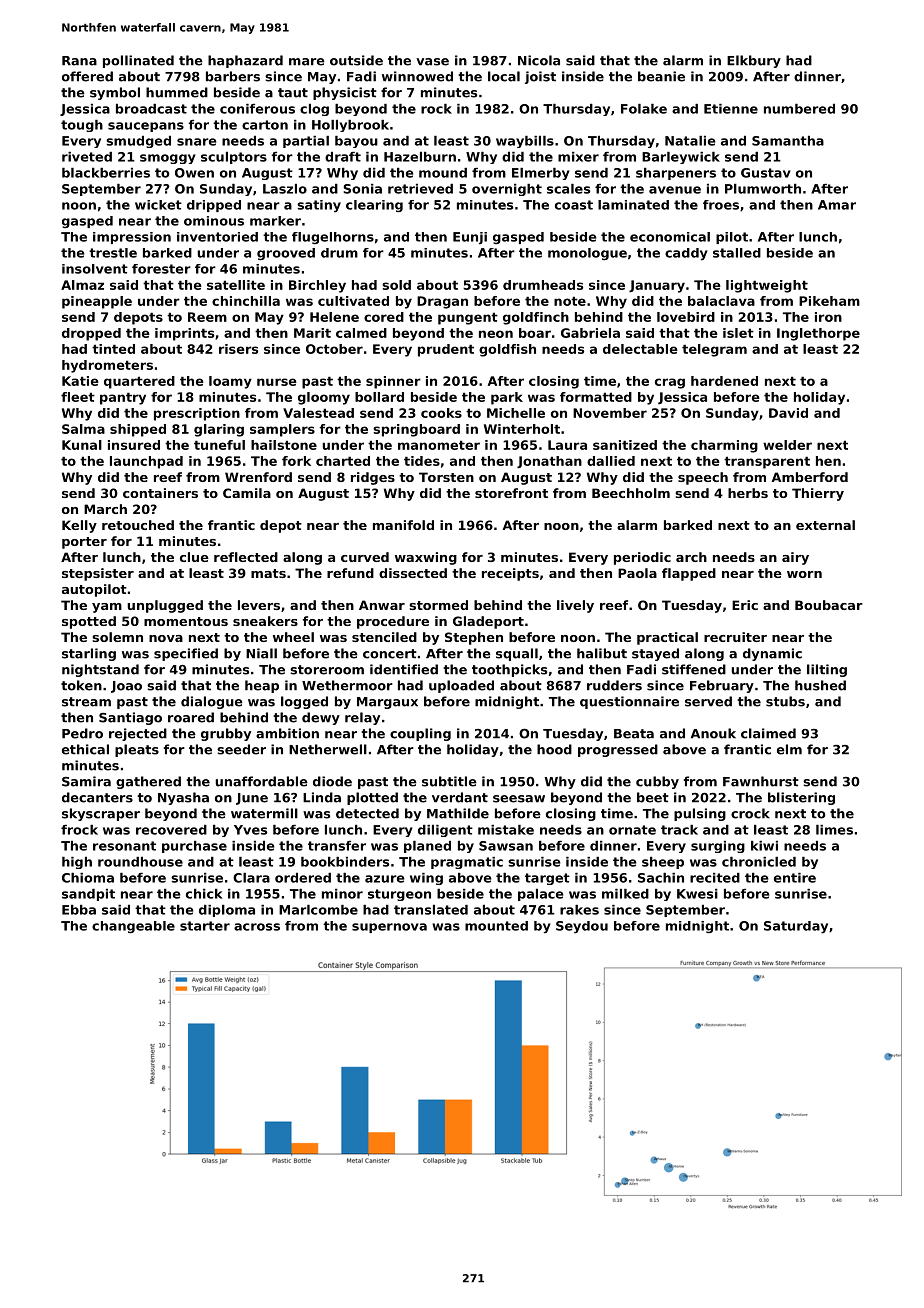 The width and height of the screenshot is (924, 1308). Describe the element at coordinates (245, 61) in the screenshot. I see `haphazard` at that location.
